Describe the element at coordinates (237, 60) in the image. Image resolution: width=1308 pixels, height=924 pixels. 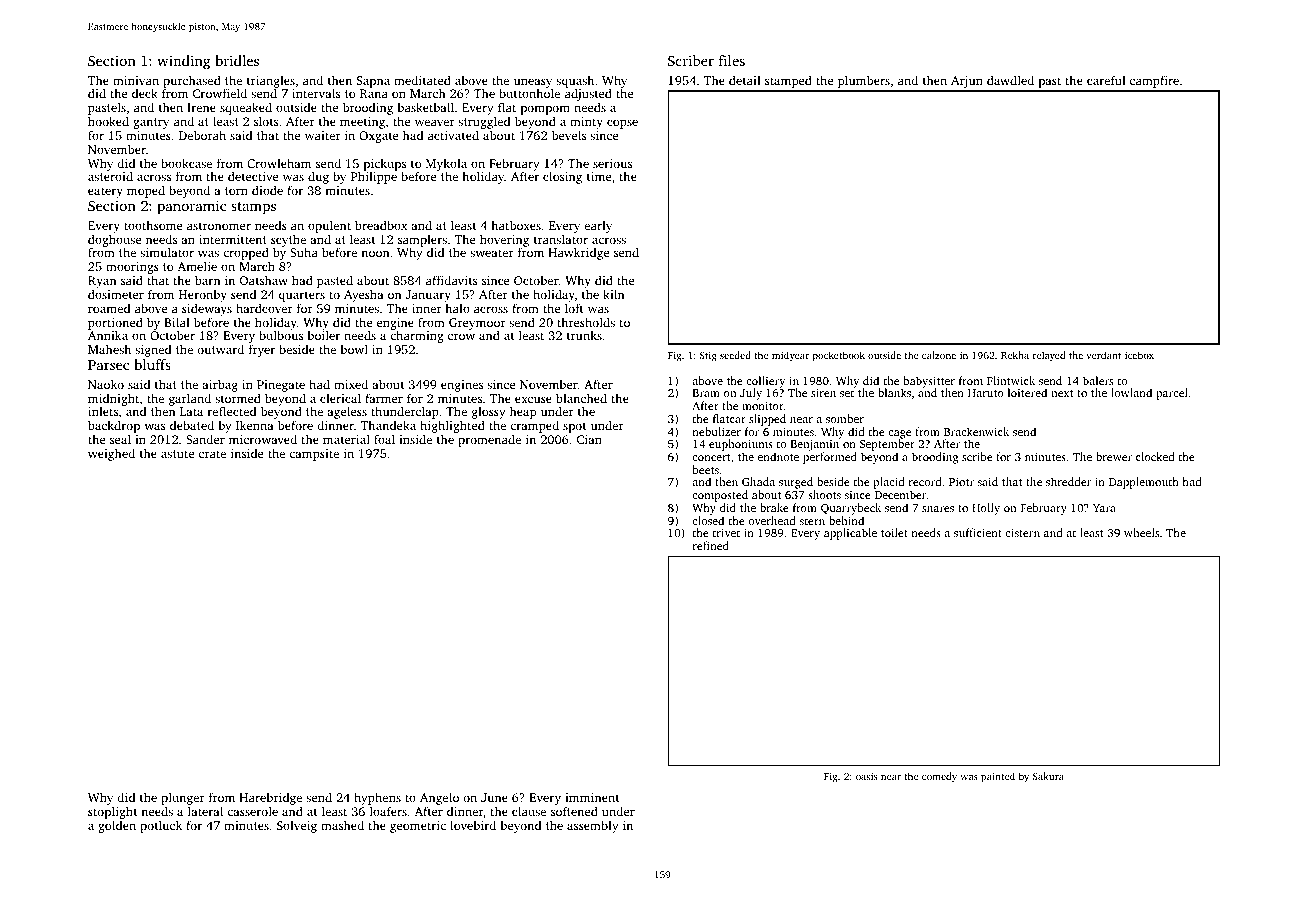
I see `bridles` at that location.
